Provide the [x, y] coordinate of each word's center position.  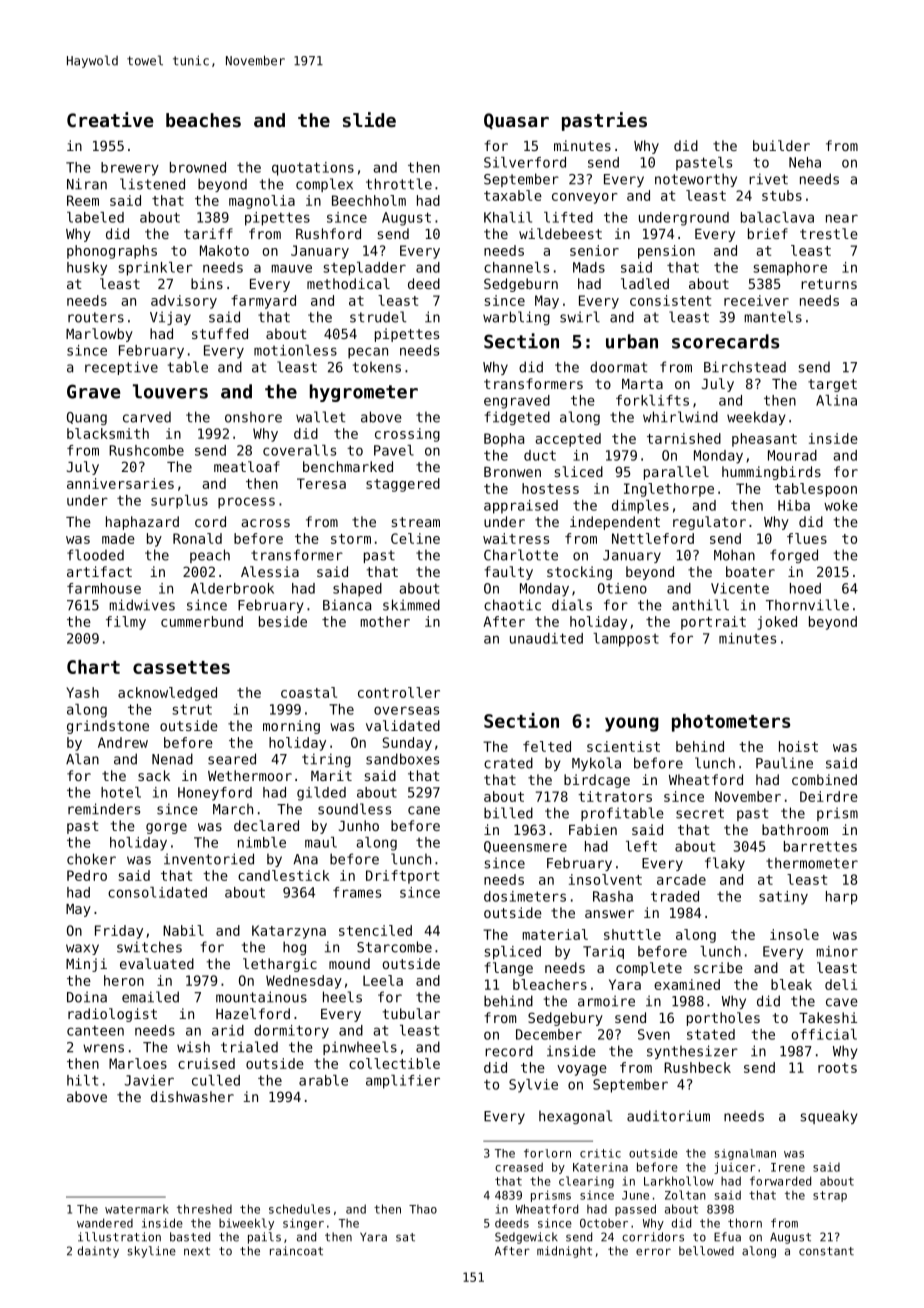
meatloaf [247, 466]
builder [781, 145]
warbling [516, 318]
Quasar [516, 121]
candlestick [284, 875]
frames [357, 892]
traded [675, 896]
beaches [203, 120]
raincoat [296, 1251]
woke [841, 505]
